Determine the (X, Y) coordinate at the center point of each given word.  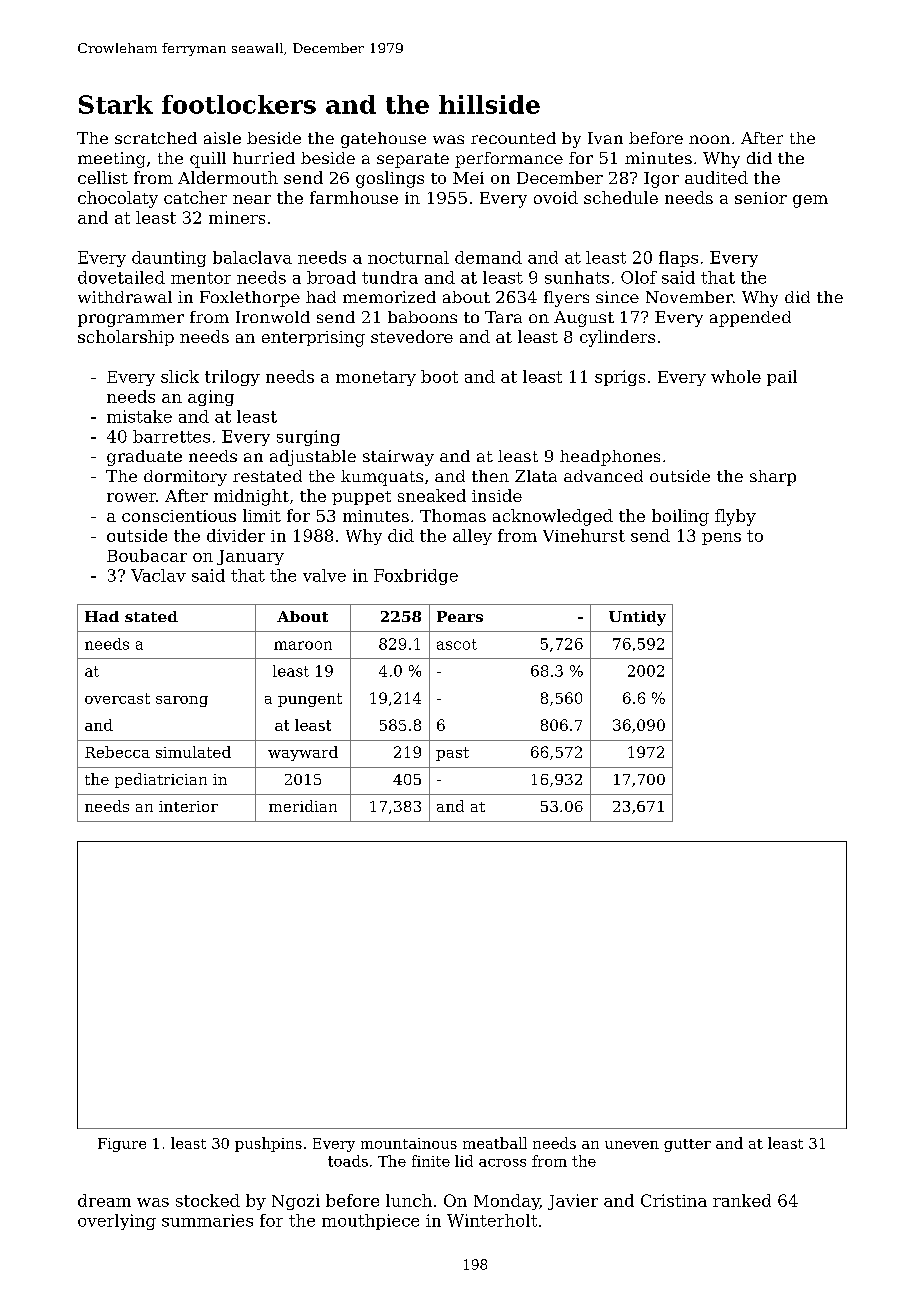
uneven (632, 1145)
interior (188, 806)
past (452, 754)
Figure (122, 1145)
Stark (116, 104)
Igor (661, 180)
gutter (687, 1145)
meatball (495, 1143)
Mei (468, 178)
